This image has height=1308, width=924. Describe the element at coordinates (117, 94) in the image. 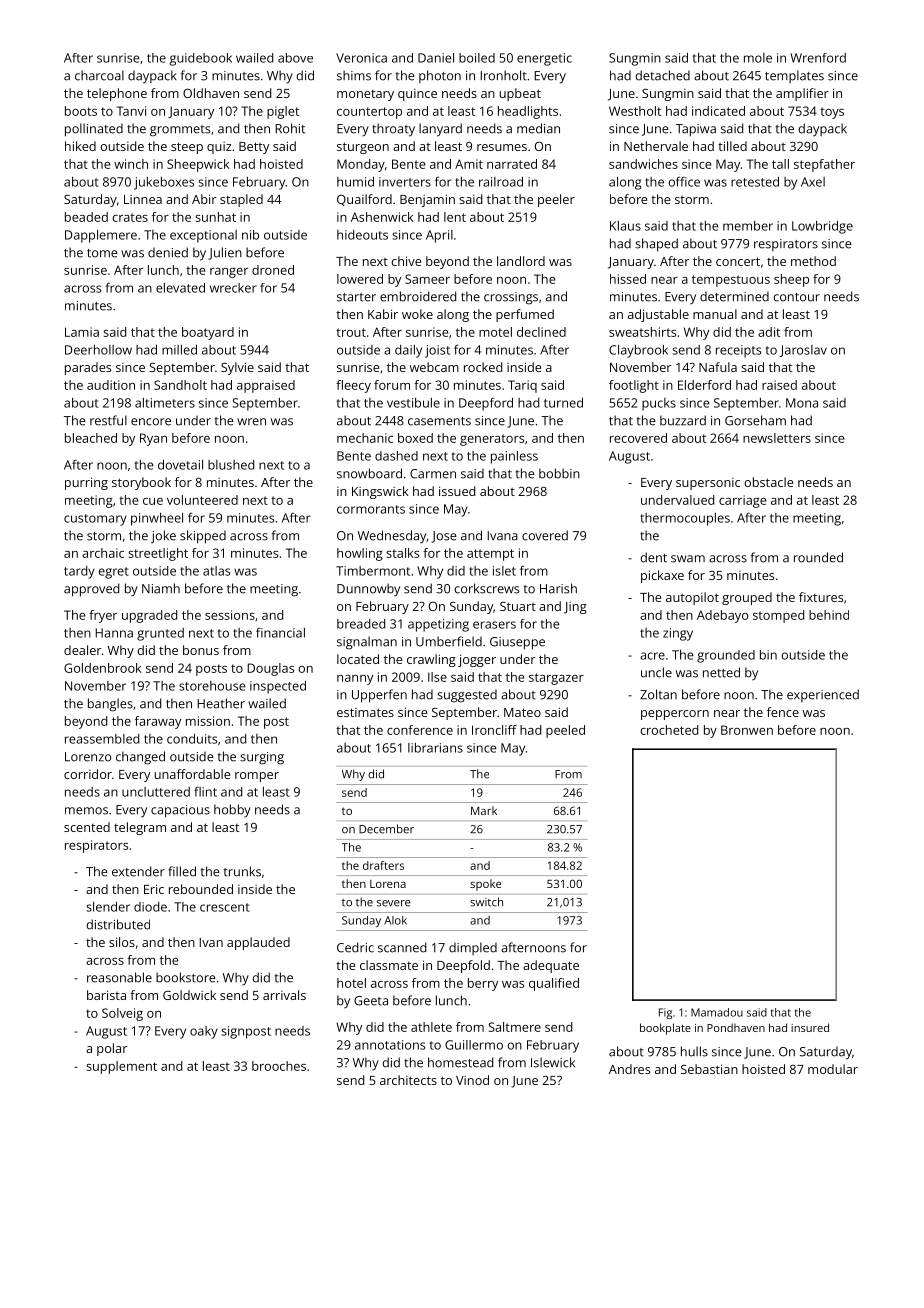

I see `telephone` at that location.
